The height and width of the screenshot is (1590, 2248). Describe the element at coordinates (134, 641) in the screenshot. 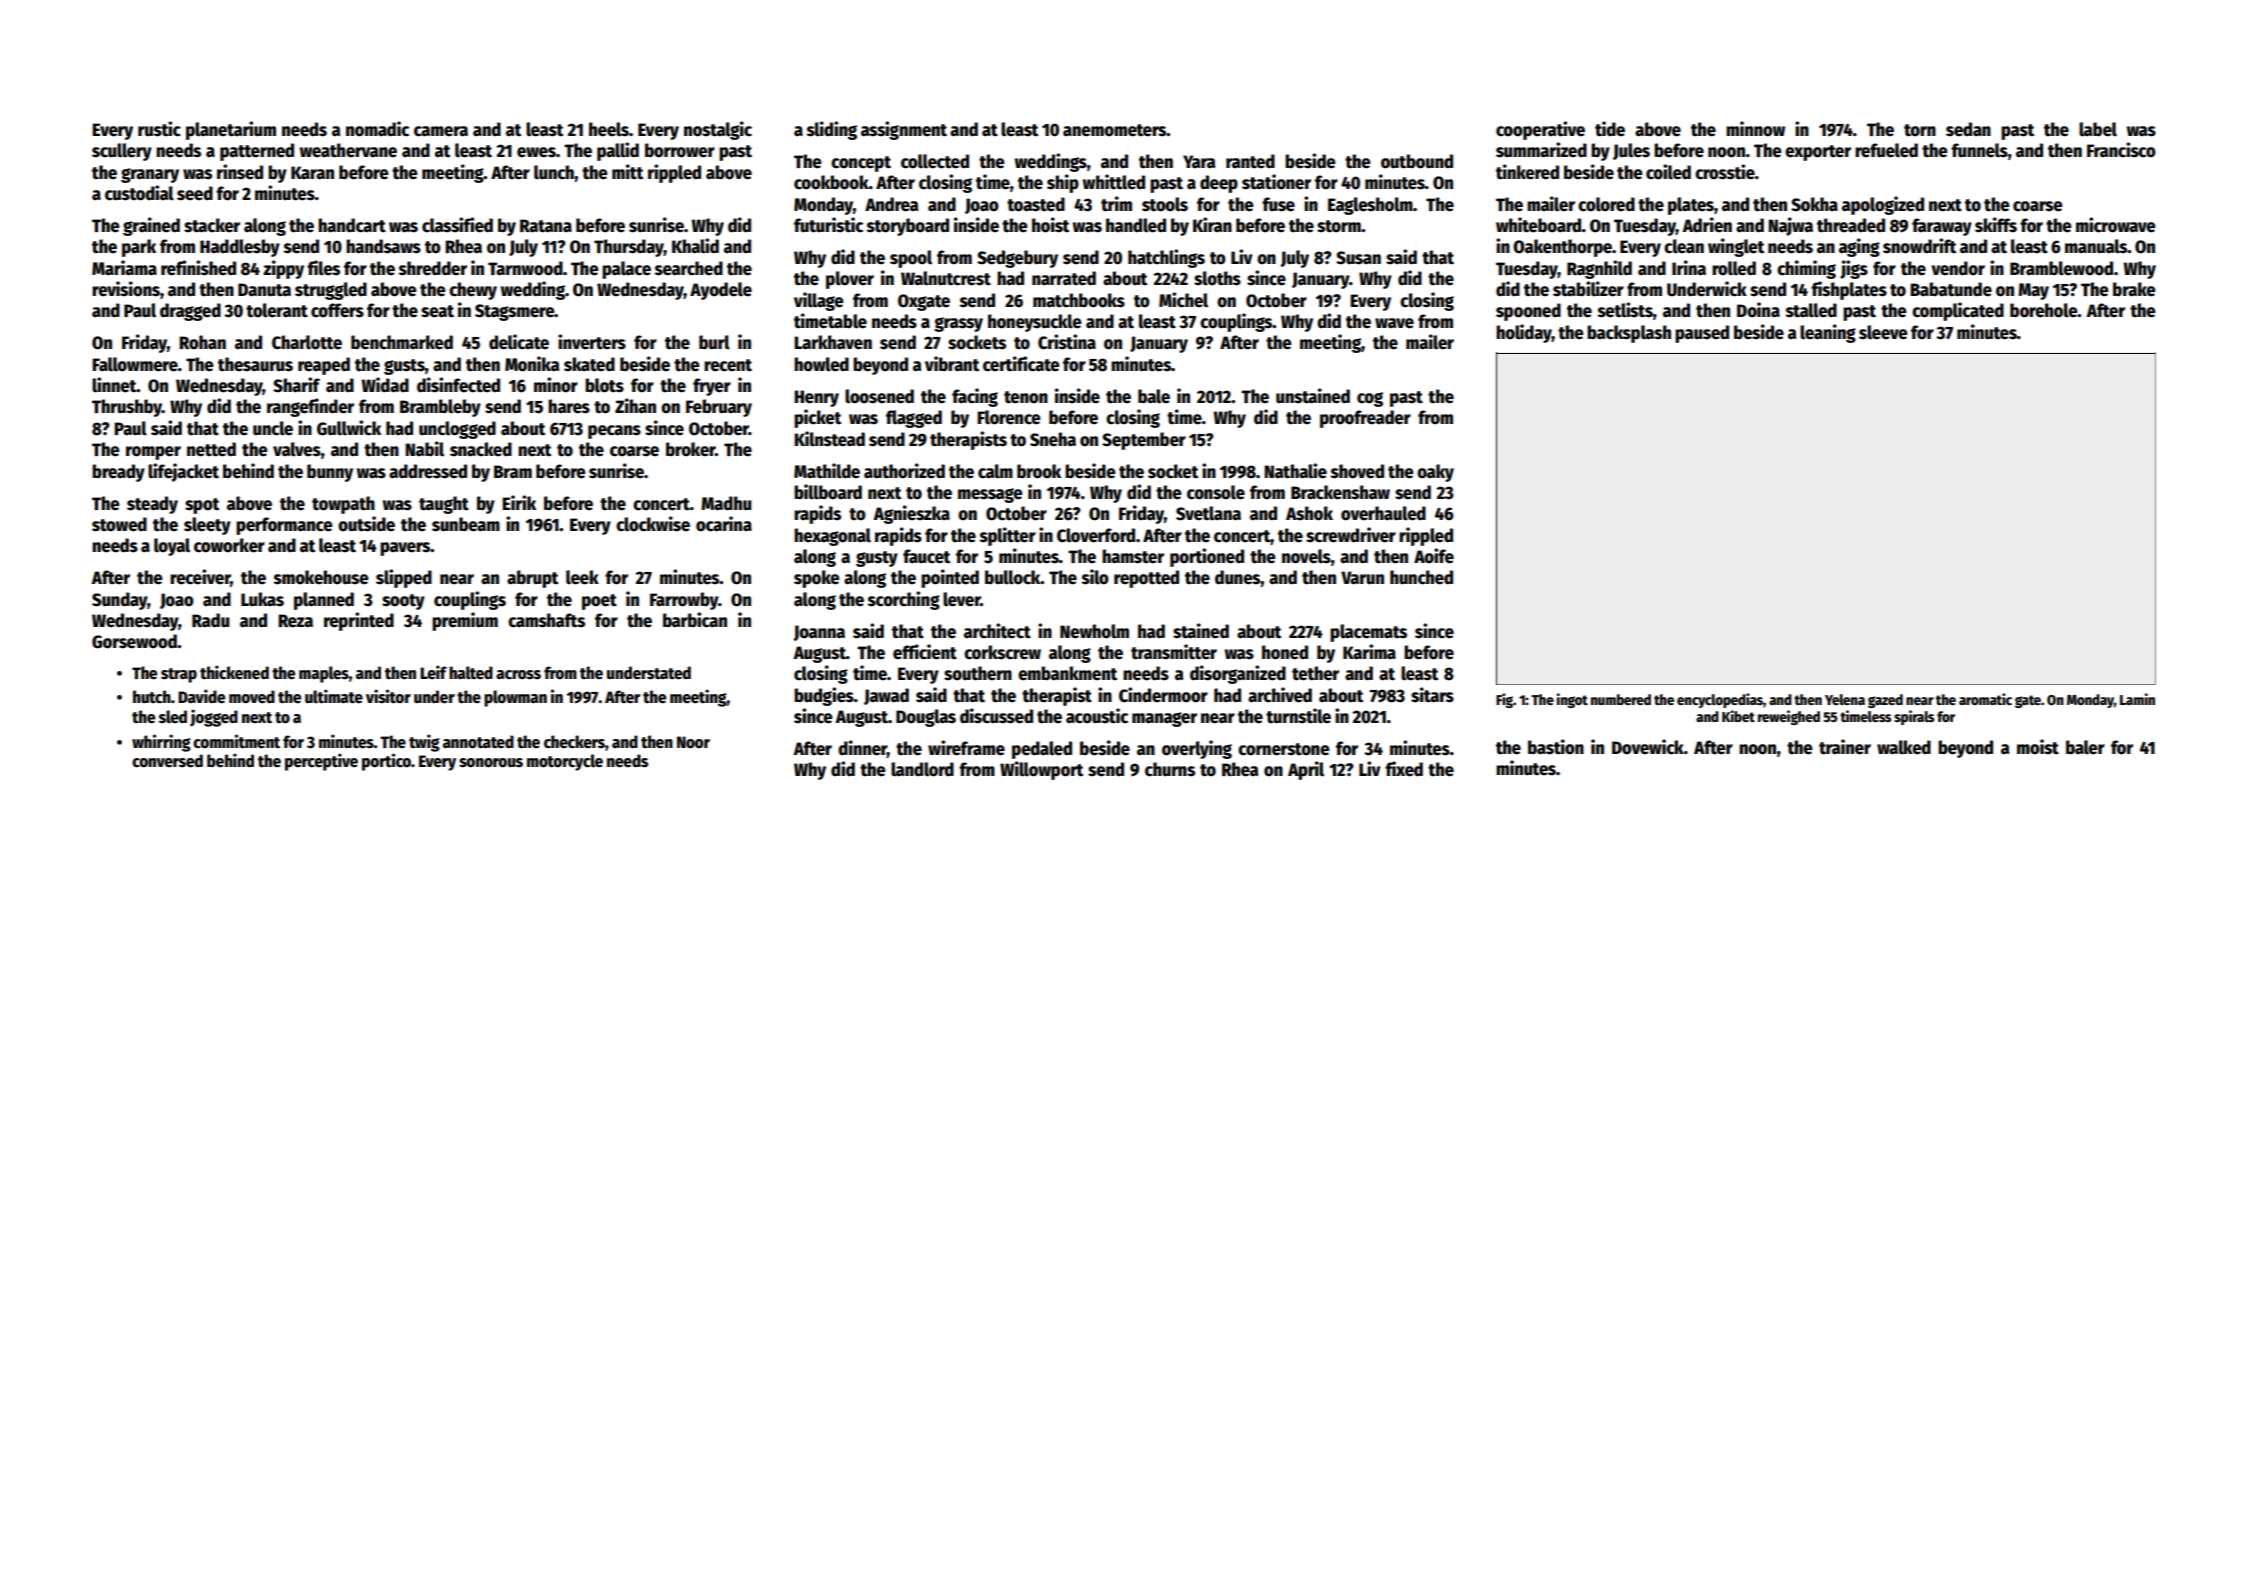

I see `Gorsewood` at that location.
